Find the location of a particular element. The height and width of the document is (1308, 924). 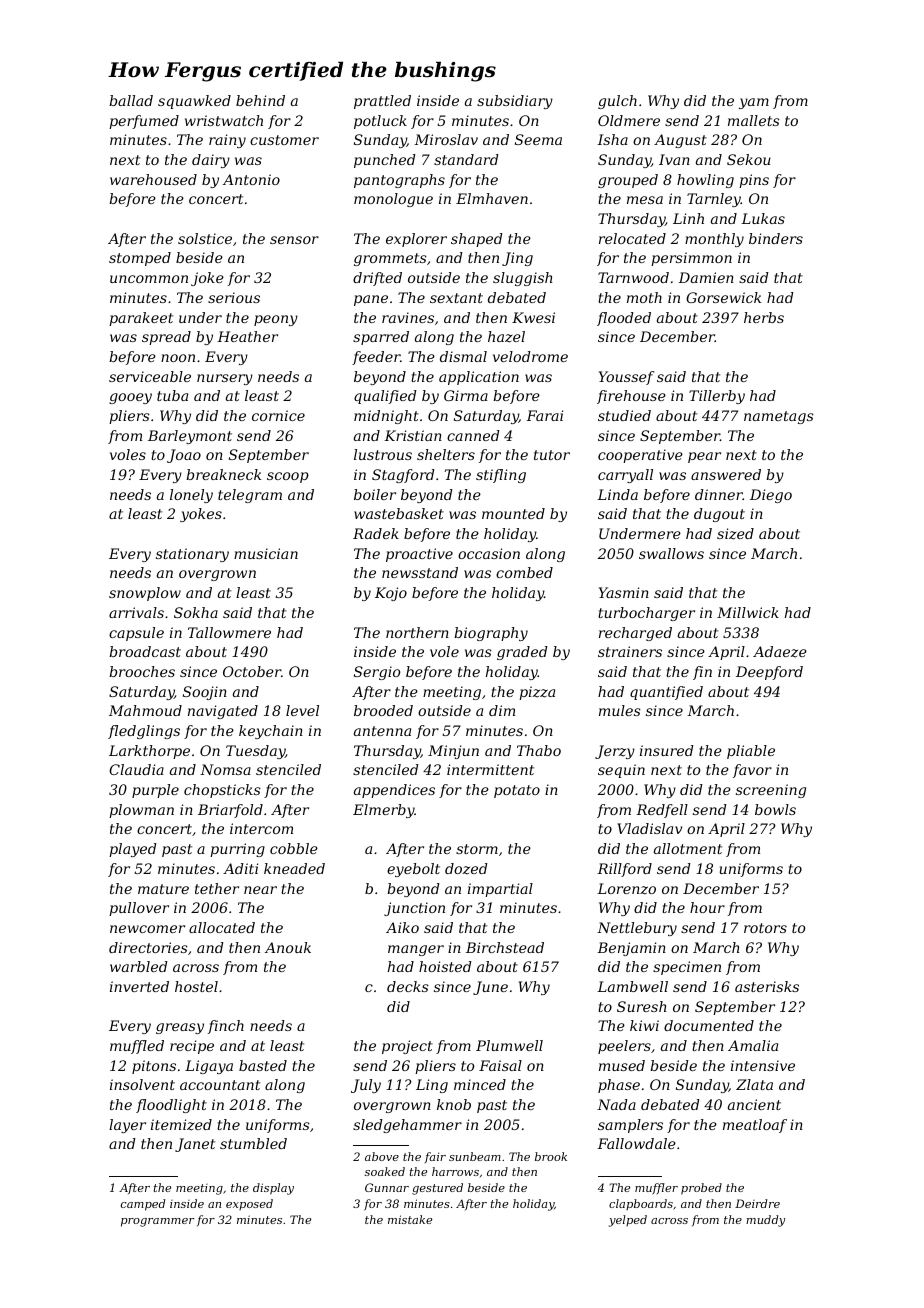

Yasmin is located at coordinates (624, 592).
